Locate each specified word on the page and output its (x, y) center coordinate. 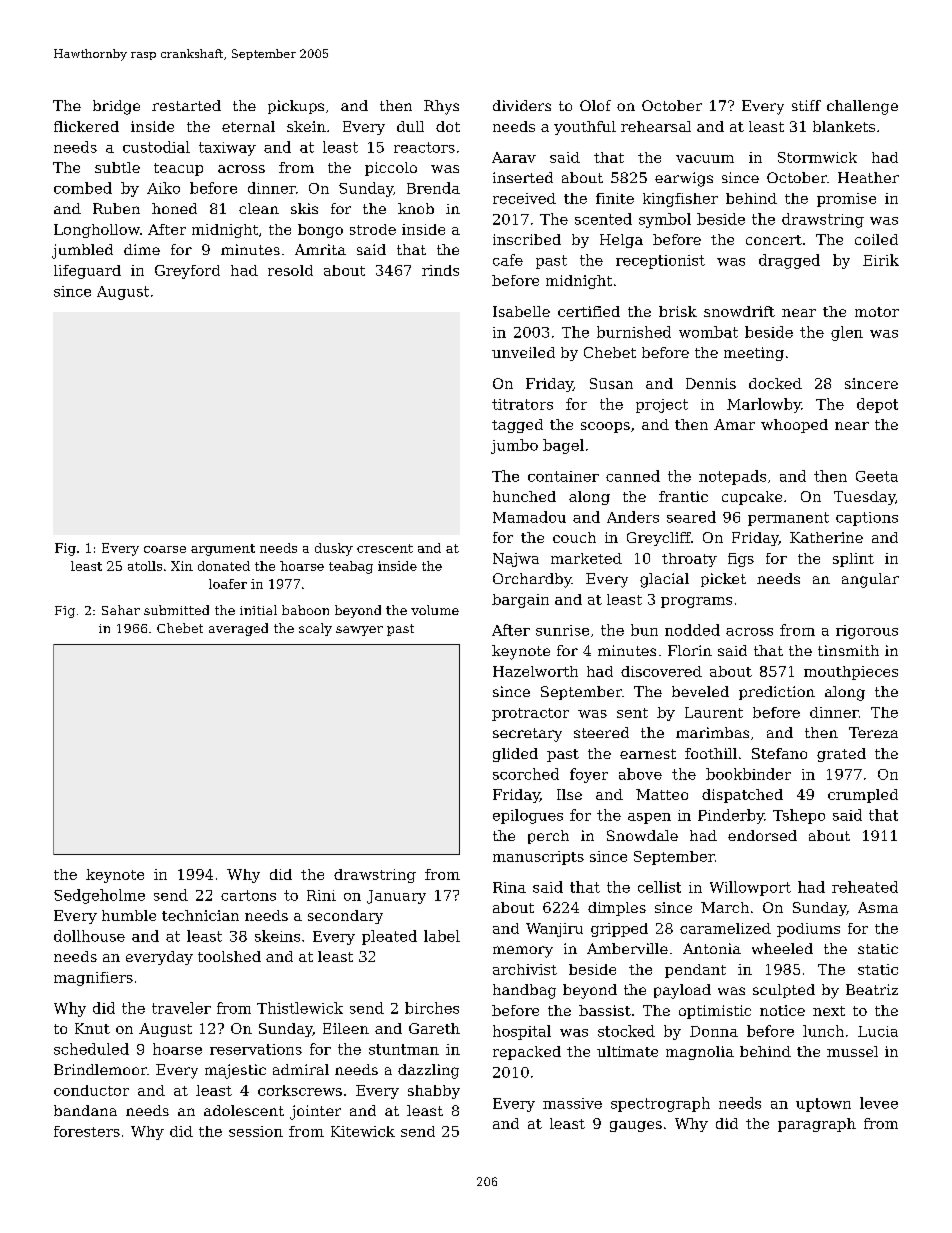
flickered (86, 126)
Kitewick (363, 1131)
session (256, 1131)
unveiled (523, 352)
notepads (732, 477)
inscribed (527, 239)
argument (223, 550)
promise (846, 200)
